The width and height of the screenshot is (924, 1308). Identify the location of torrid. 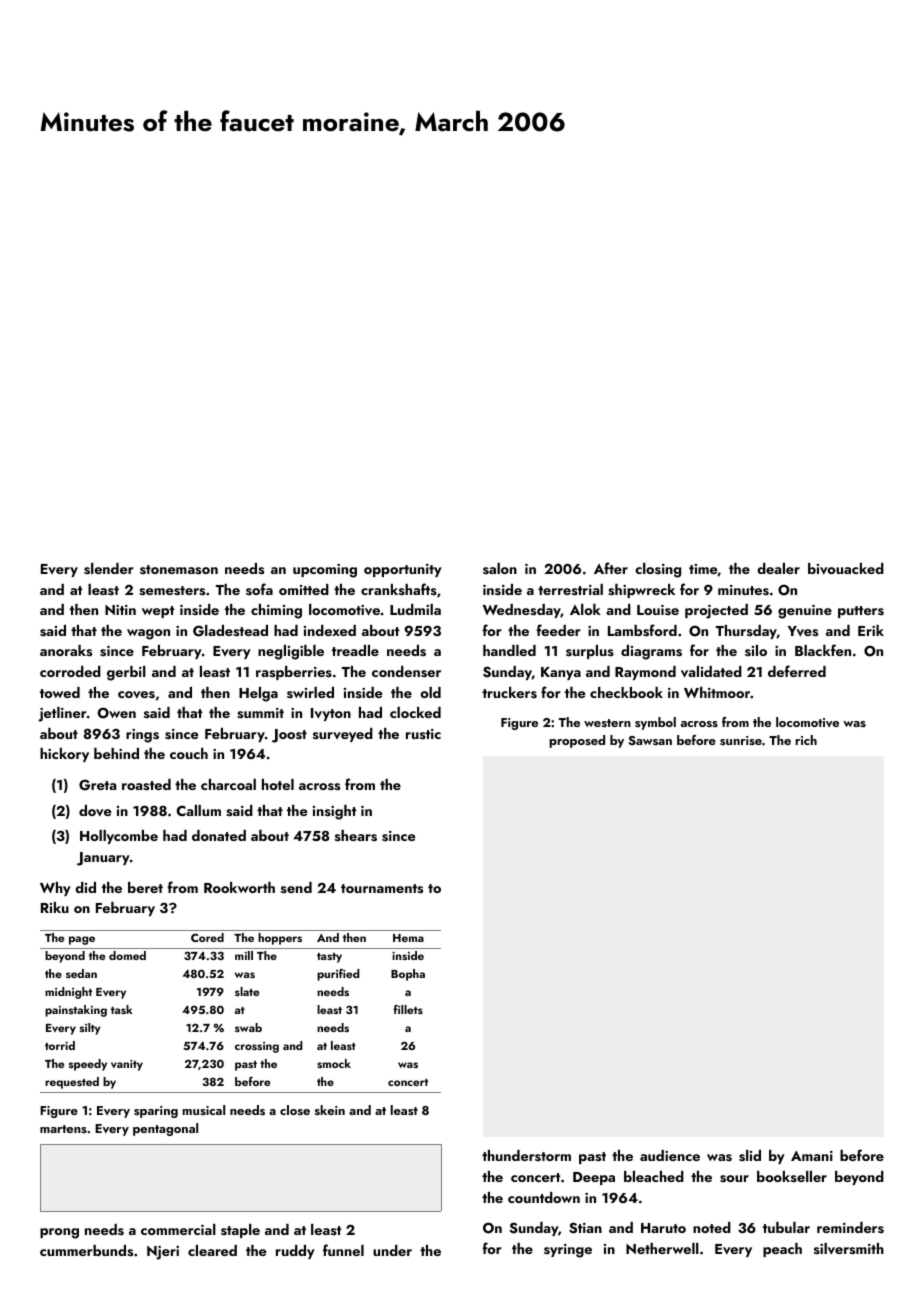
(60, 1045).
